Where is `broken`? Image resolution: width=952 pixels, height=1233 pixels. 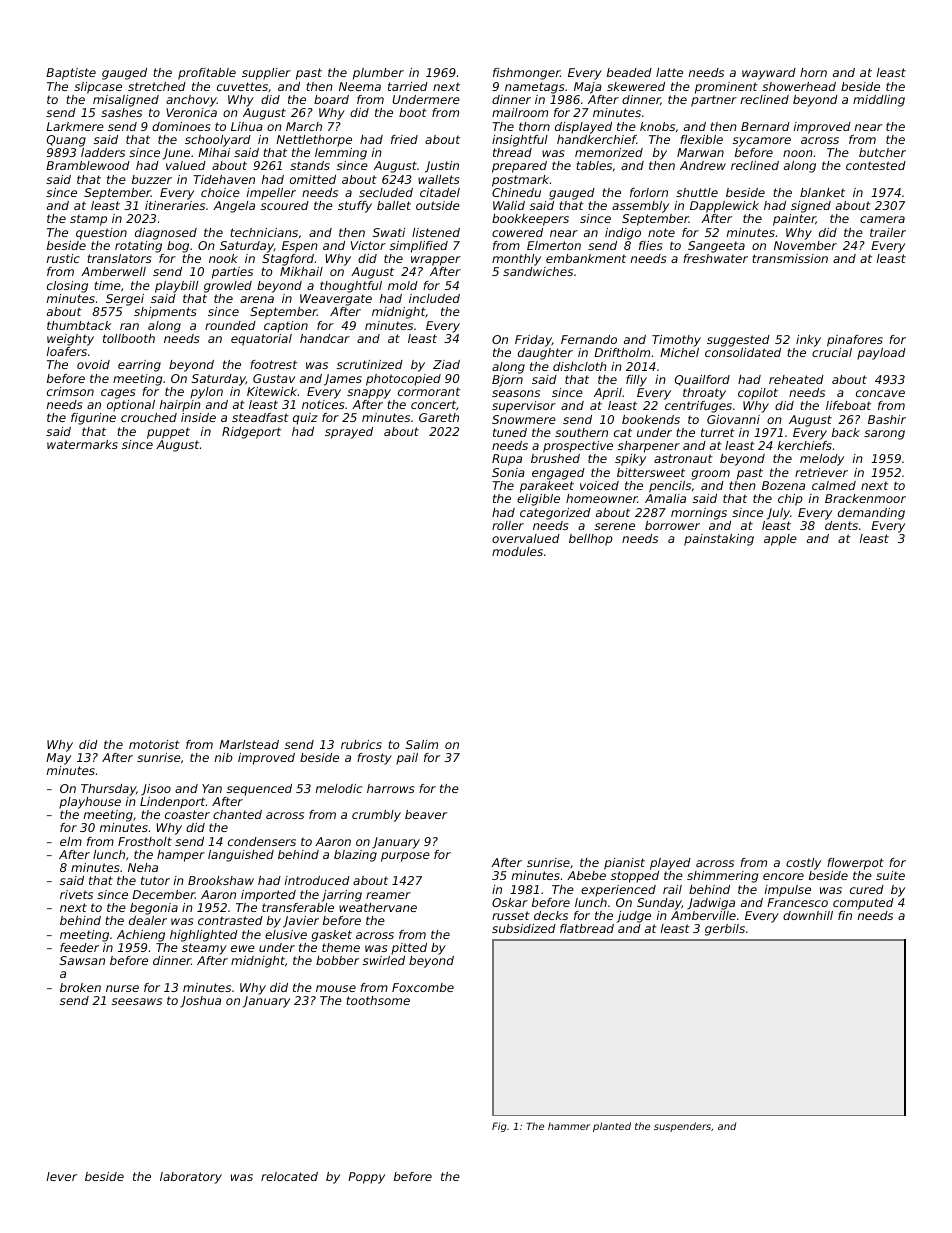 broken is located at coordinates (80, 987).
